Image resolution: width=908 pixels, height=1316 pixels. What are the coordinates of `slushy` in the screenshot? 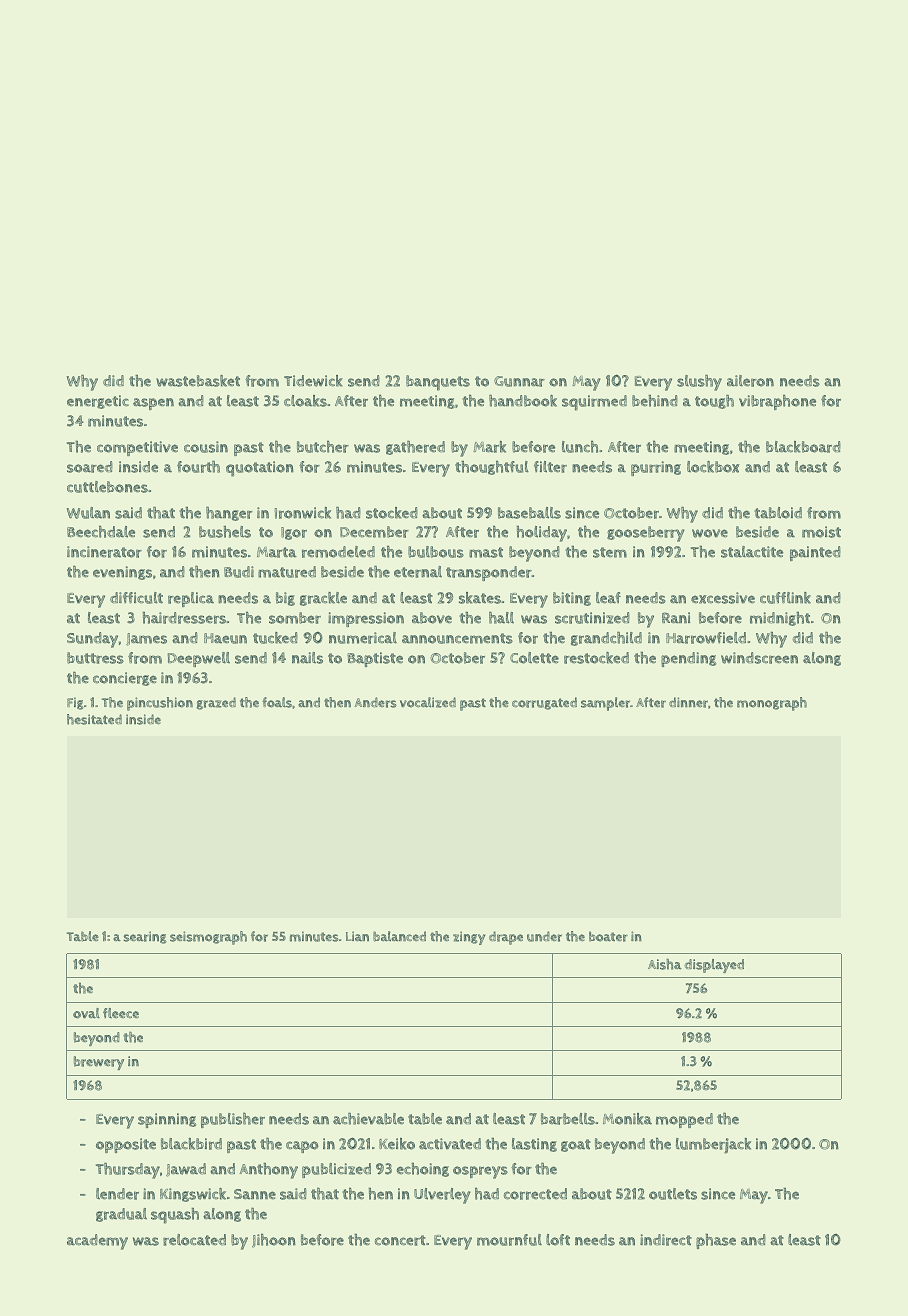 It's located at (699, 383).
